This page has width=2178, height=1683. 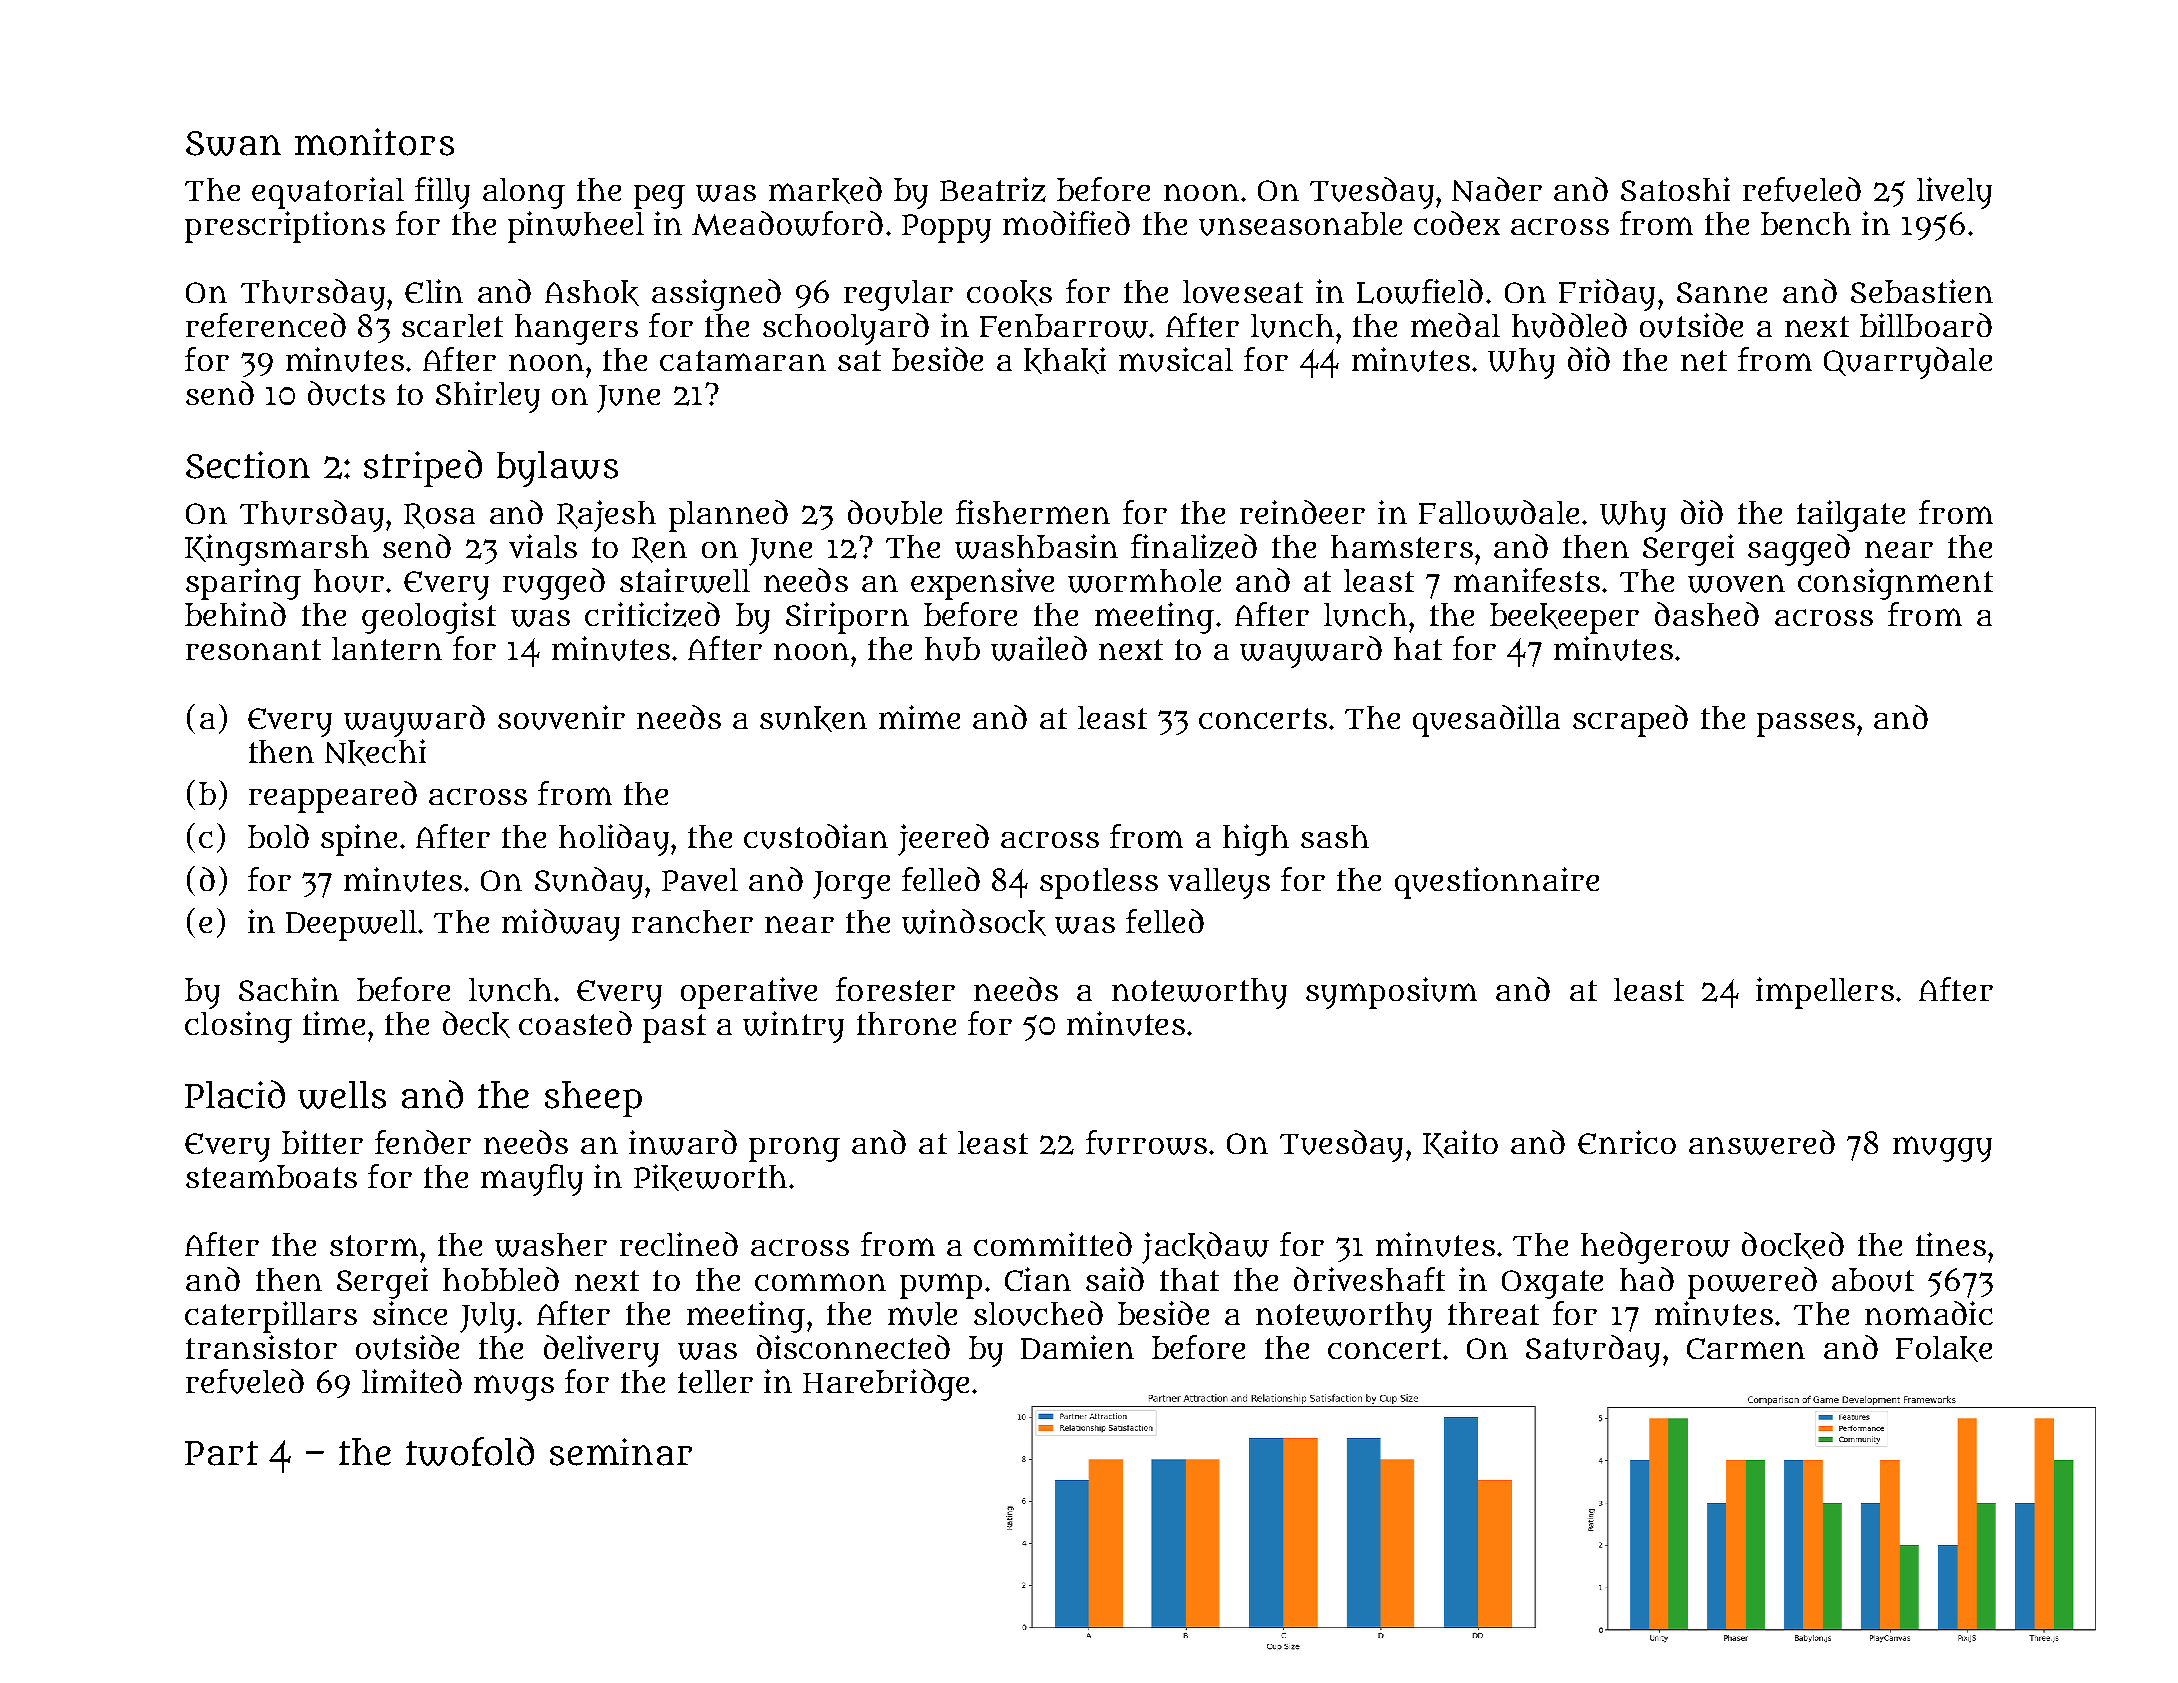 What do you see at coordinates (1300, 224) in the page?
I see `unseasonable` at bounding box center [1300, 224].
